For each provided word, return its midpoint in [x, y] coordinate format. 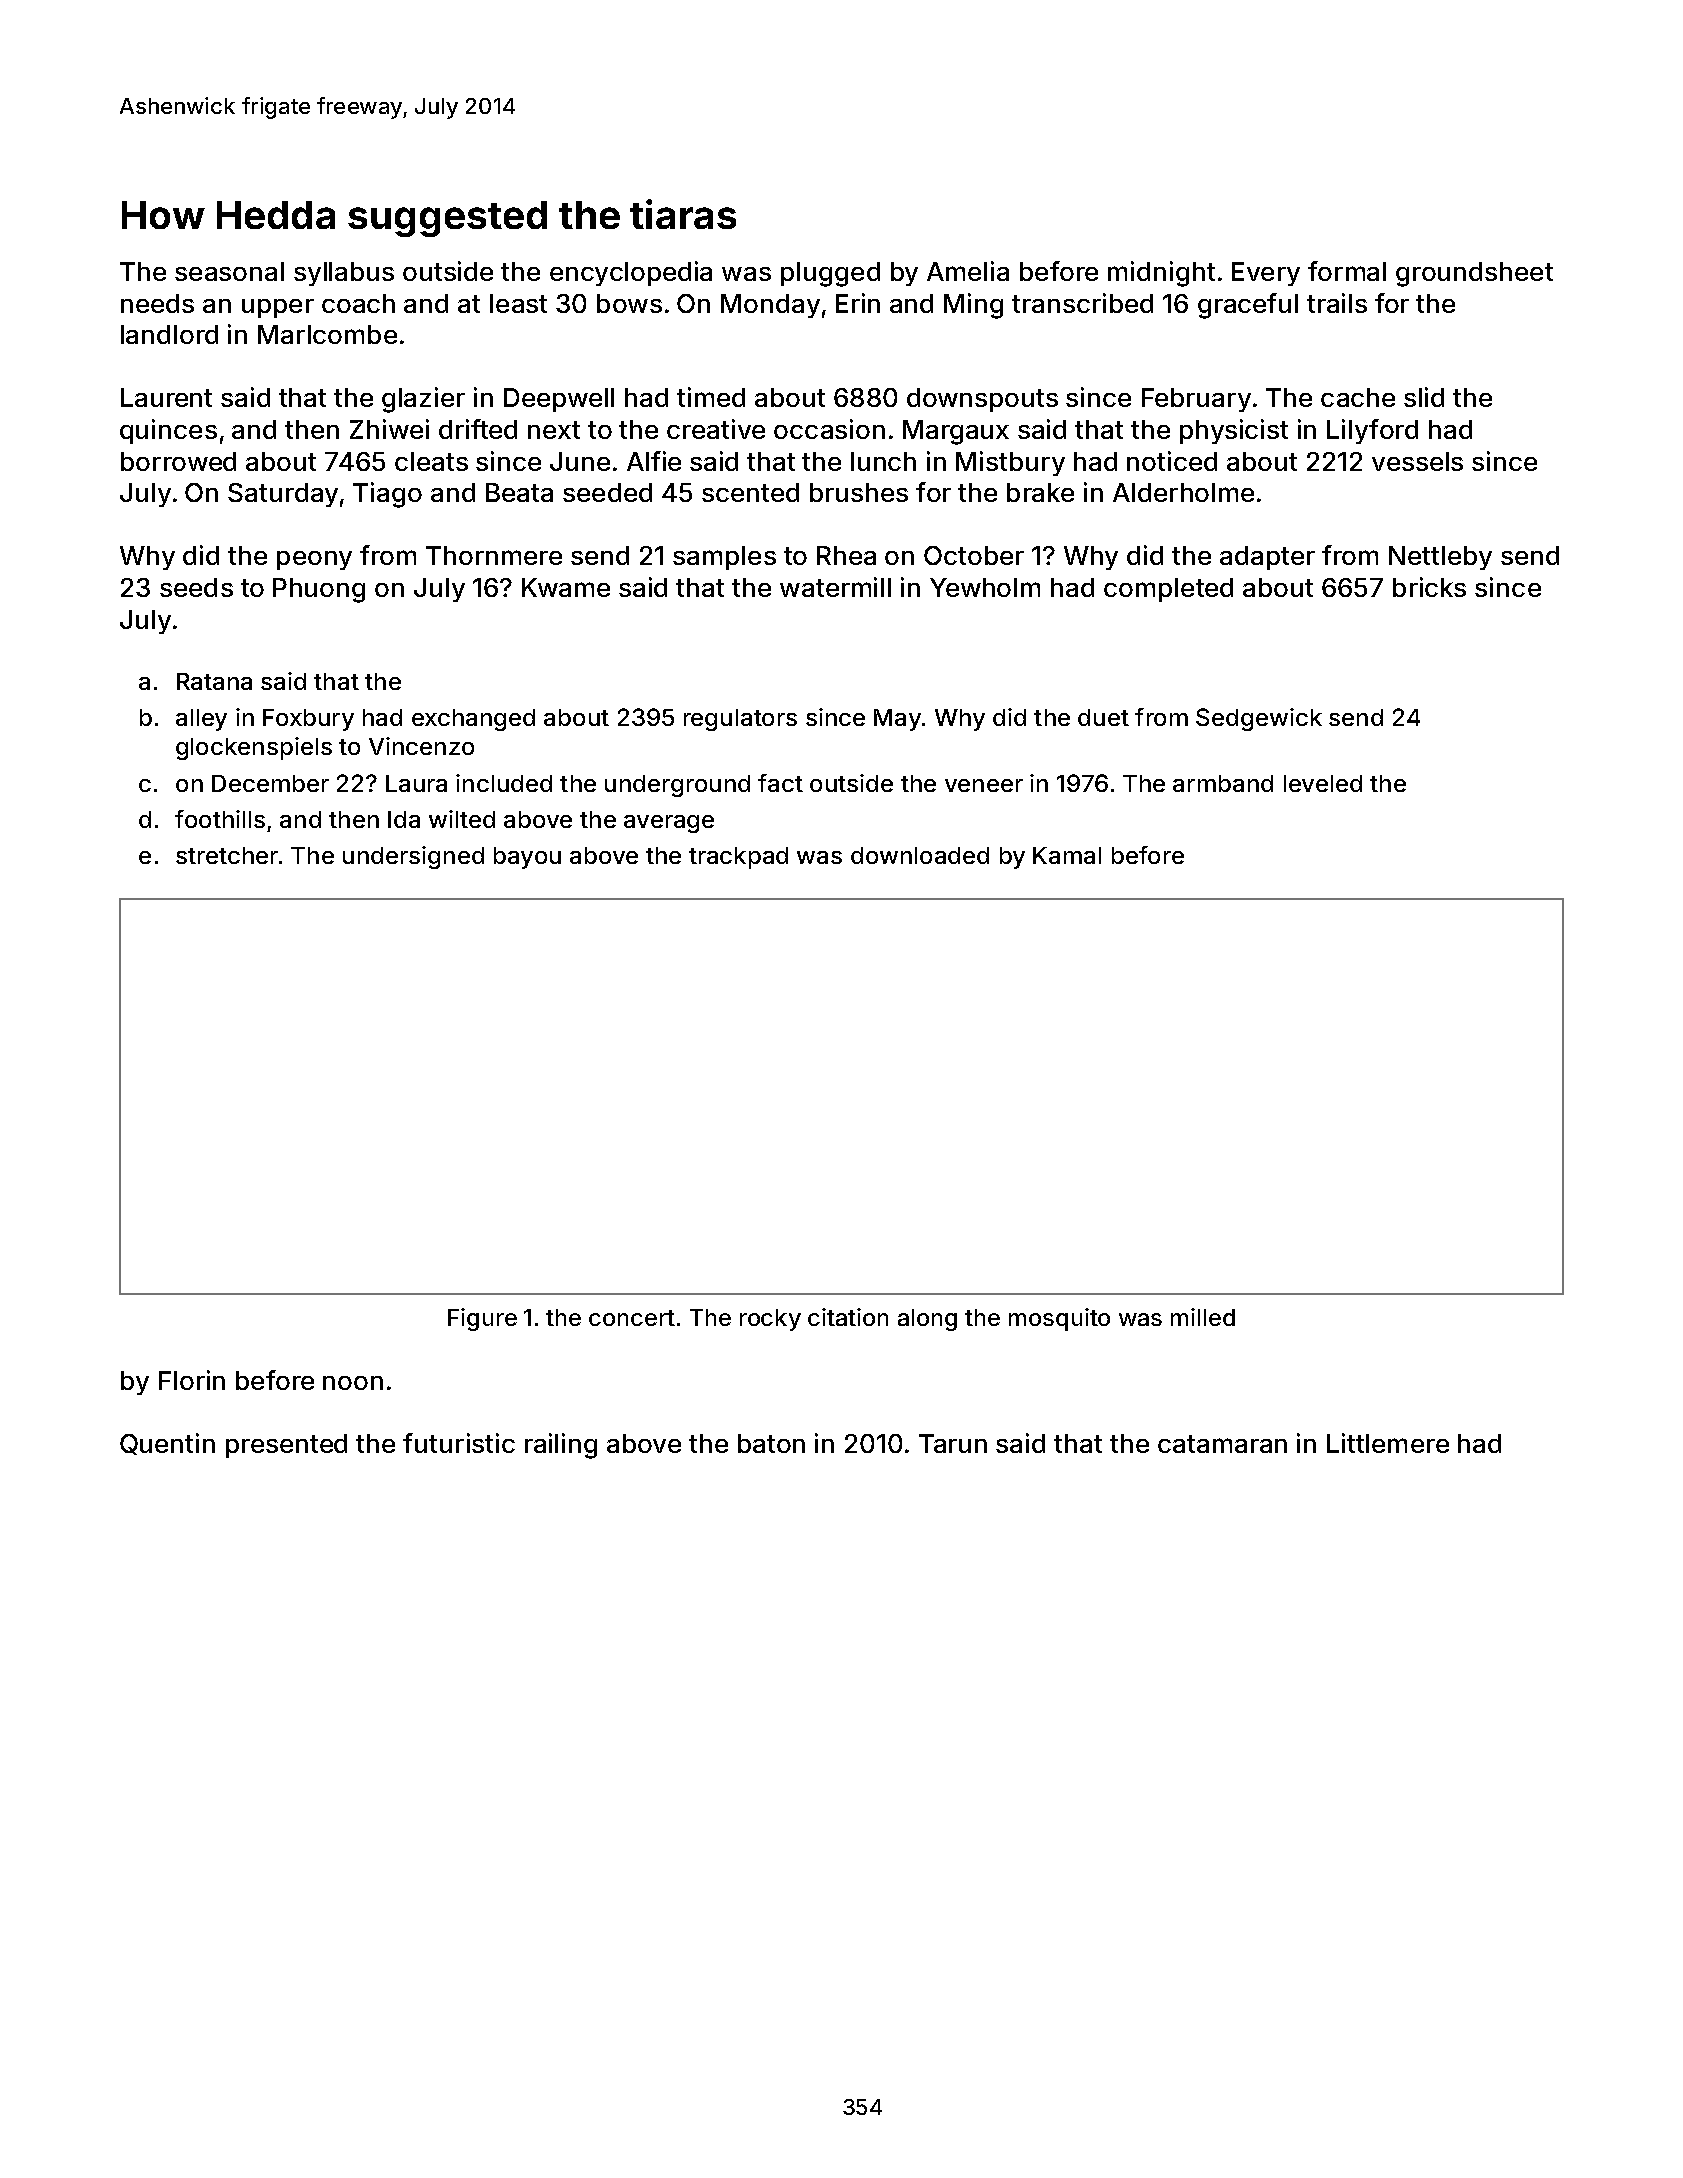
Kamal [1067, 855]
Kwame [566, 587]
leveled [1323, 783]
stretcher [227, 855]
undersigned [413, 857]
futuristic [459, 1443]
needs [157, 303]
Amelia [968, 271]
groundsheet [1474, 274]
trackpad [738, 858]
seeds [196, 587]
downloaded [920, 855]
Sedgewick [1259, 719]
